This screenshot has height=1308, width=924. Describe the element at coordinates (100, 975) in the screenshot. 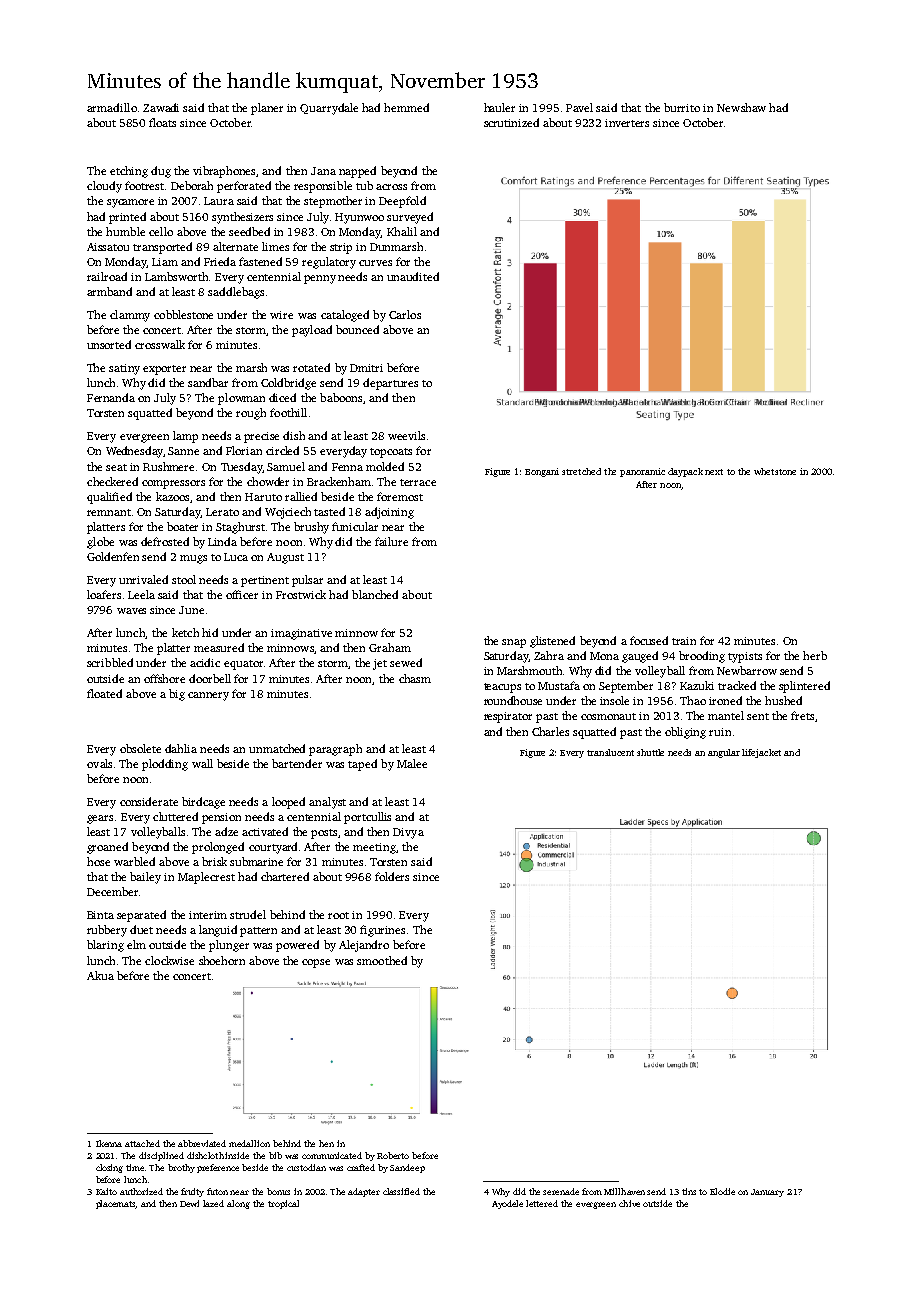

I see `Akua` at that location.
